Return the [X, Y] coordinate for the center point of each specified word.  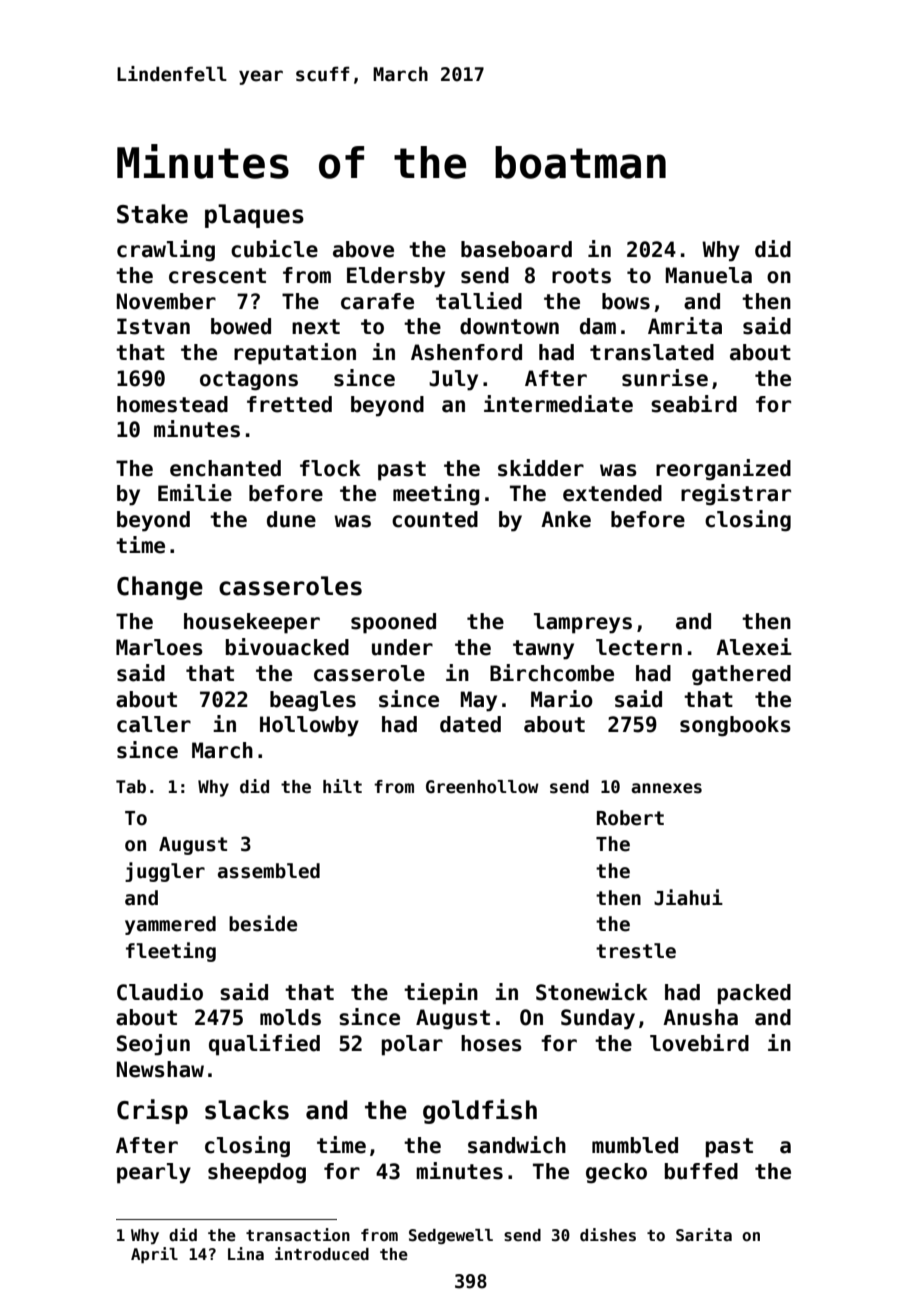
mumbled [635, 1145]
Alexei [754, 647]
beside [263, 923]
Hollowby [309, 726]
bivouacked [287, 647]
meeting [436, 495]
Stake [152, 214]
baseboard [516, 249]
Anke [566, 519]
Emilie [195, 493]
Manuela [709, 275]
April [154, 1255]
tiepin [441, 994]
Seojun [153, 1045]
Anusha [700, 1017]
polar [412, 1045]
